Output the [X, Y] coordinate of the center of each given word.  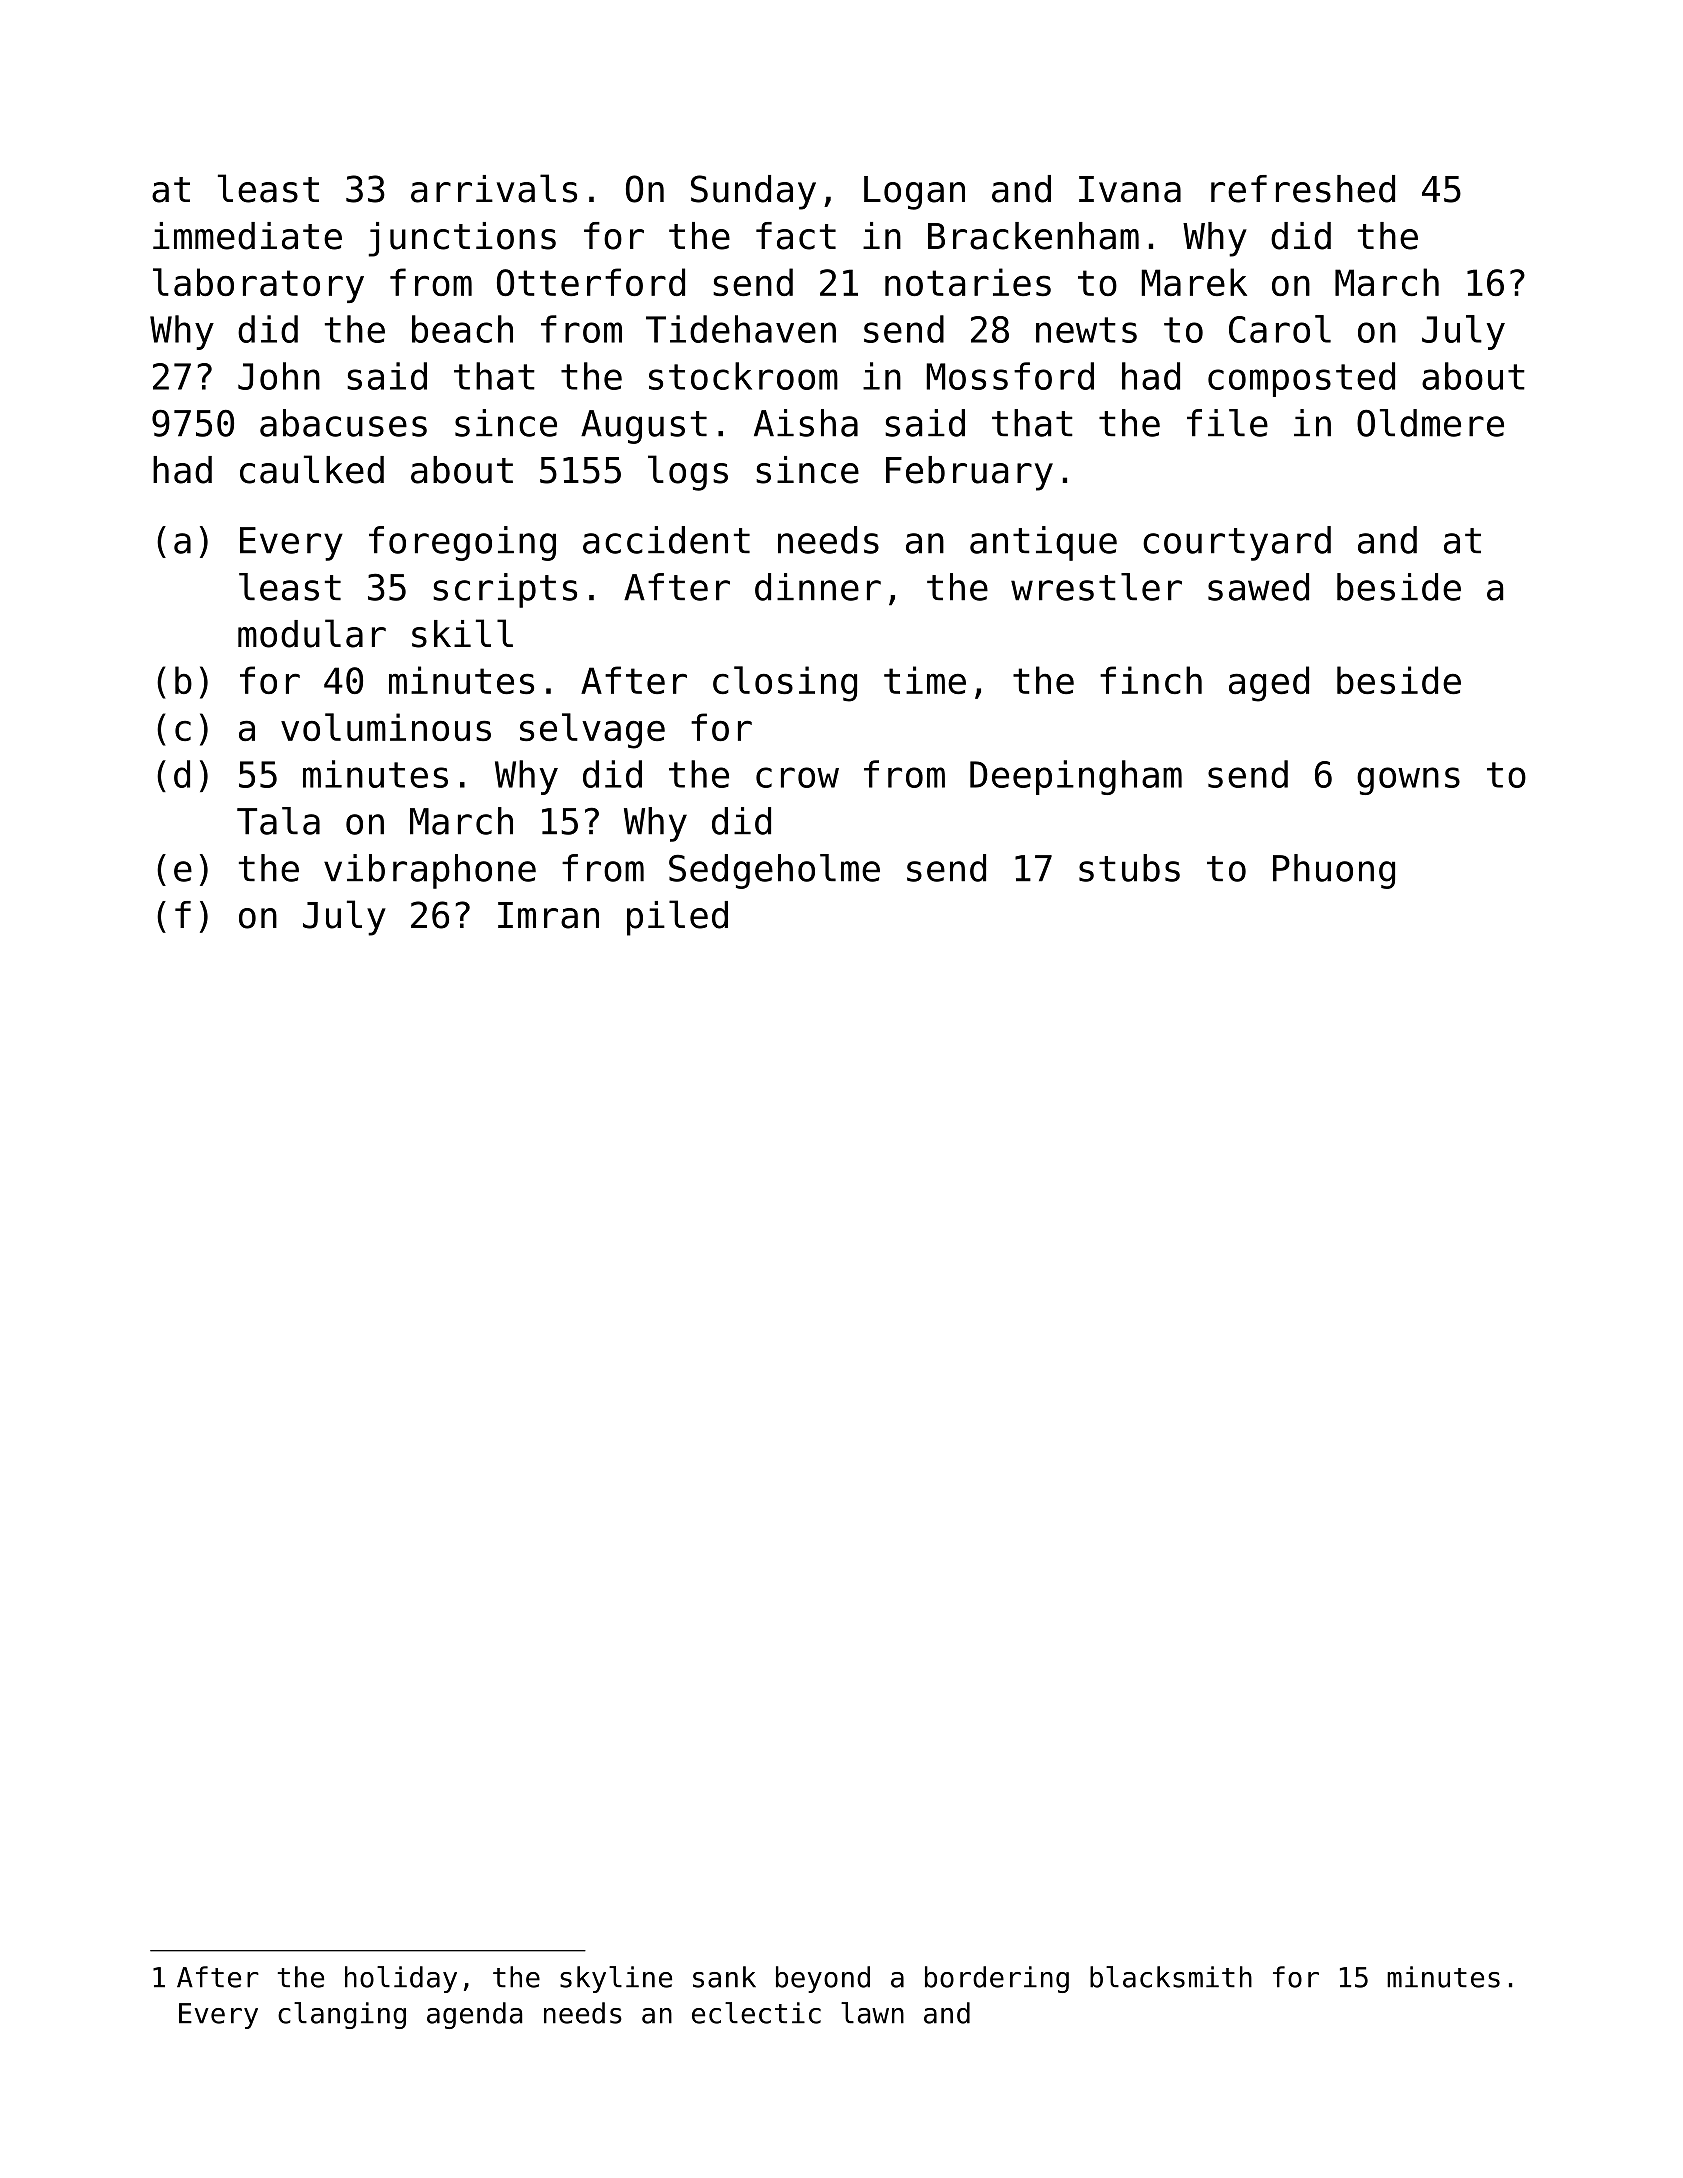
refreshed [1303, 189]
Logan [914, 193]
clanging [342, 2015]
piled [677, 918]
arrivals [494, 188]
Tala [278, 821]
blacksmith [1171, 1977]
